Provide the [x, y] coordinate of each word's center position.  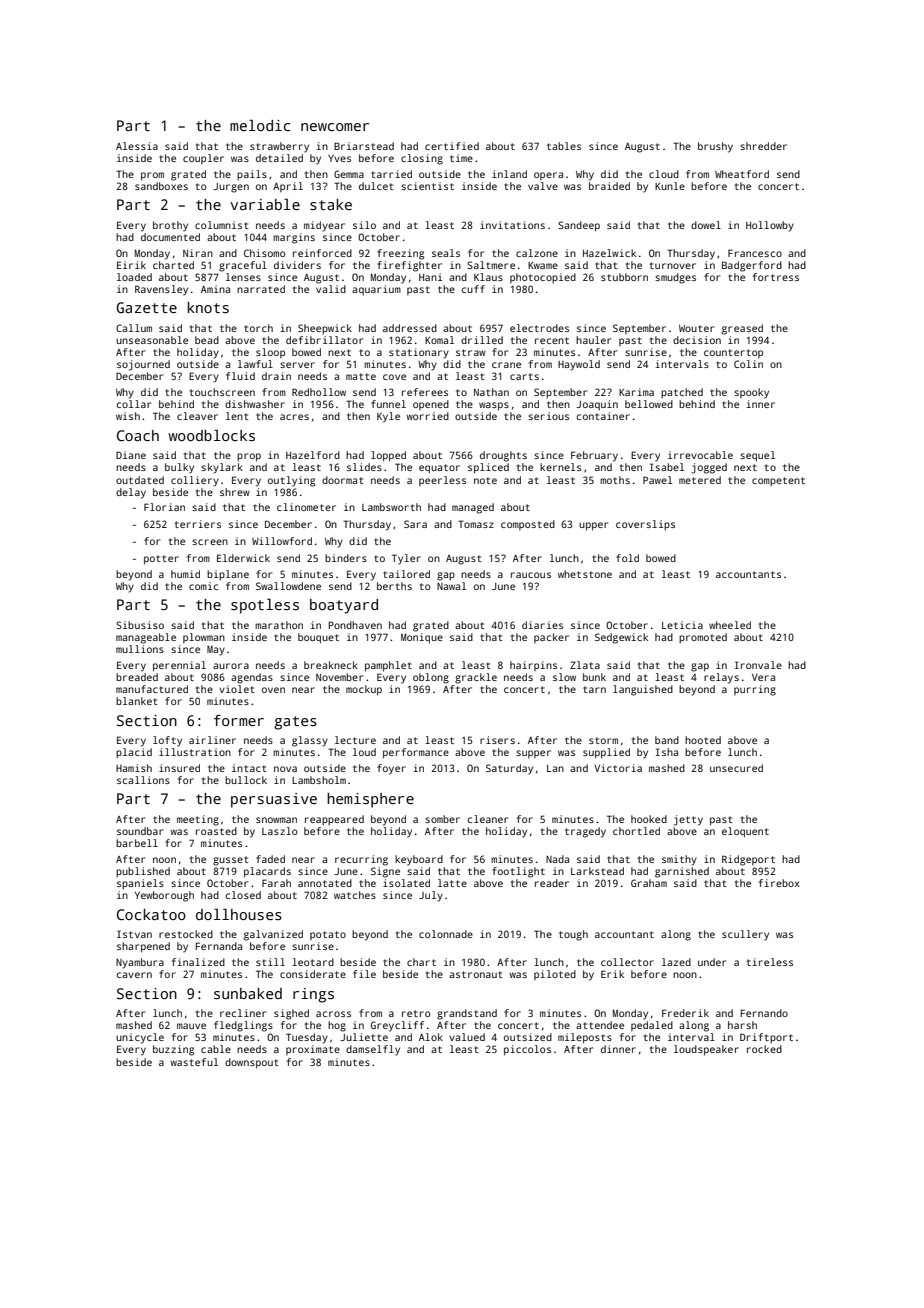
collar [134, 404]
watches [355, 895]
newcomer [335, 127]
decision [697, 340]
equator [439, 469]
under [712, 962]
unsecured [736, 768]
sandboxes [161, 186]
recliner [243, 1013]
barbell [137, 843]
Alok [431, 1037]
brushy [715, 147]
